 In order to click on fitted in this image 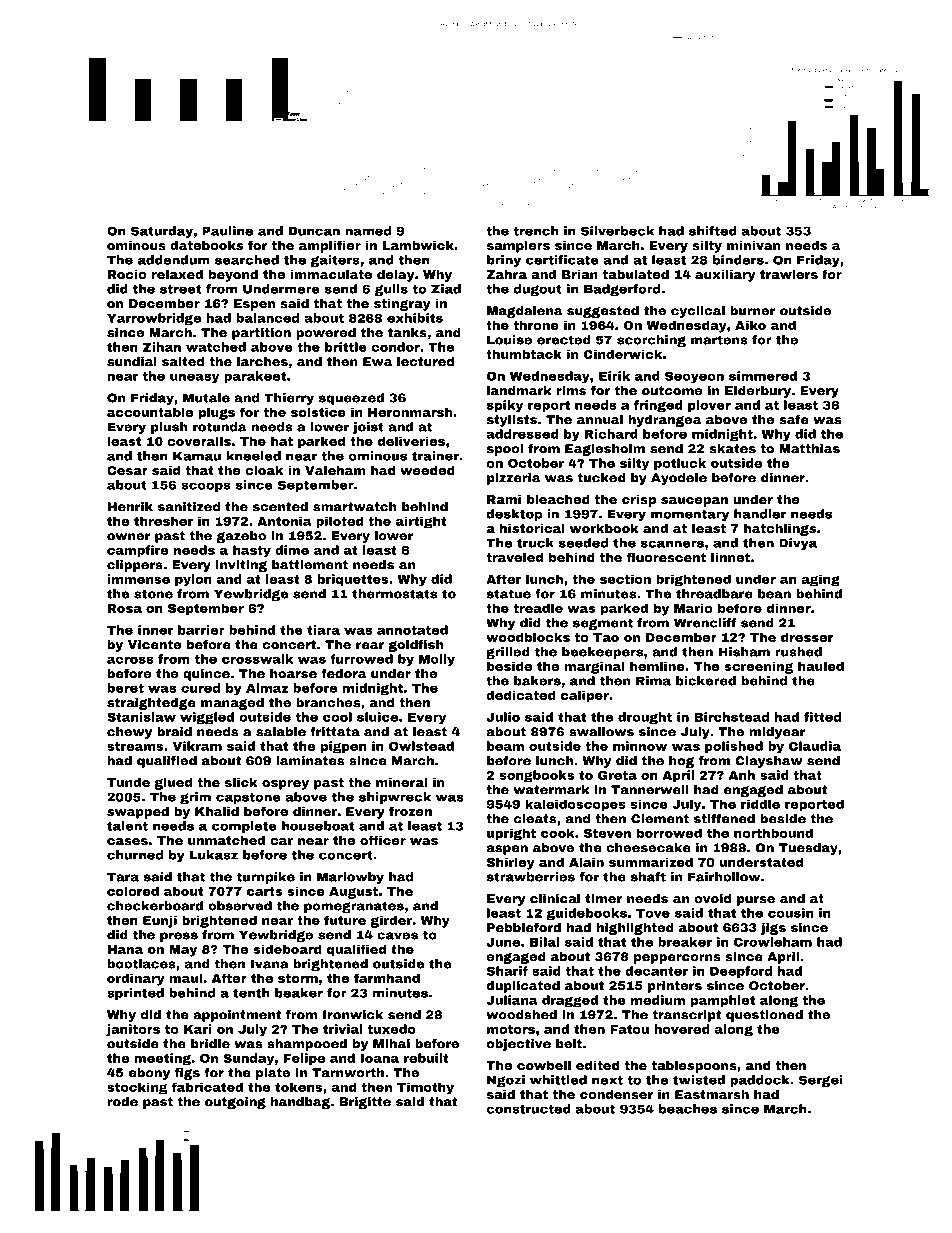, I will do `click(822, 717)`.
